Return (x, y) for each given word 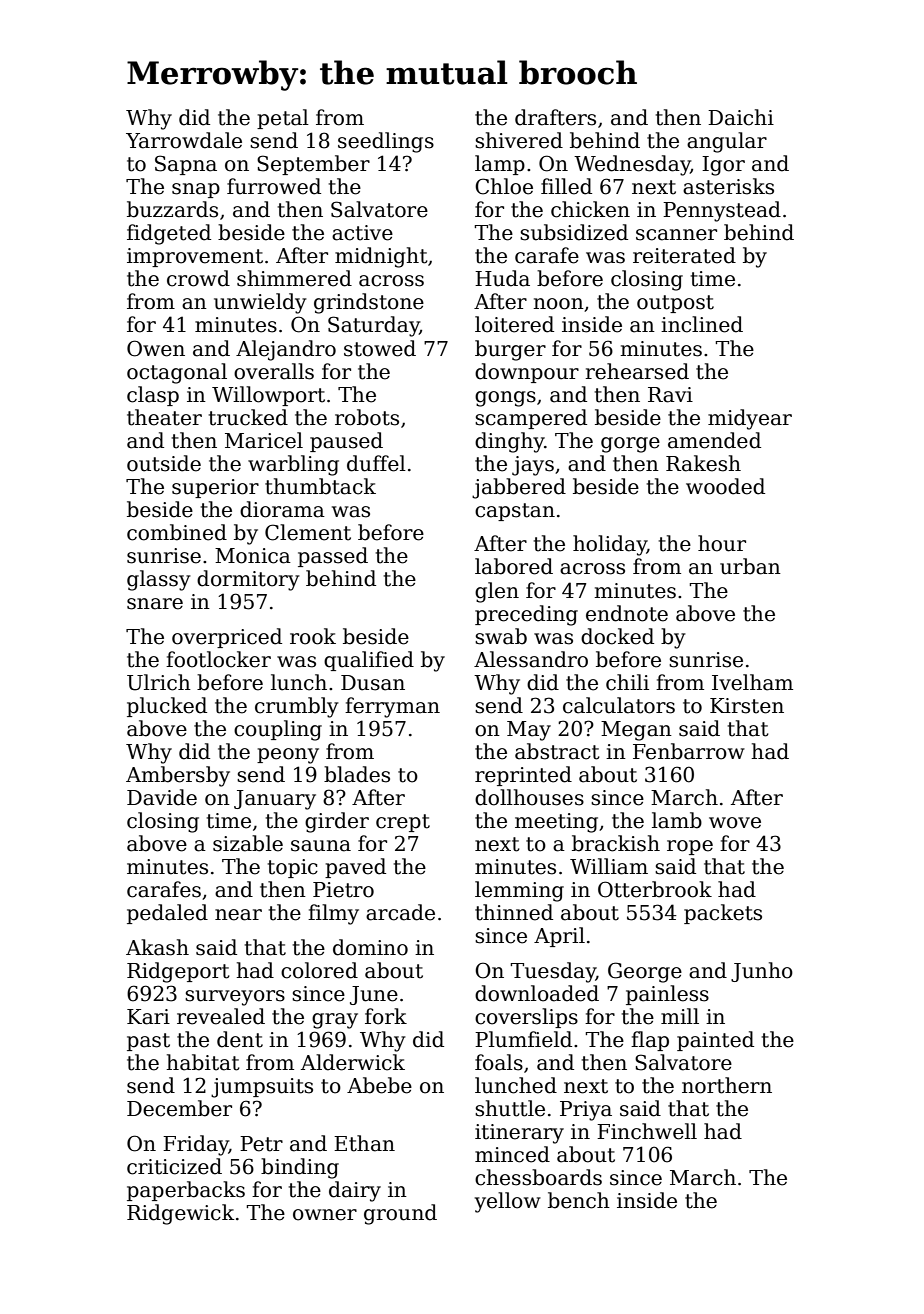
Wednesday (632, 165)
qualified (369, 661)
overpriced (227, 638)
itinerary (519, 1134)
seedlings (386, 142)
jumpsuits (262, 1088)
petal (283, 119)
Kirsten (747, 706)
